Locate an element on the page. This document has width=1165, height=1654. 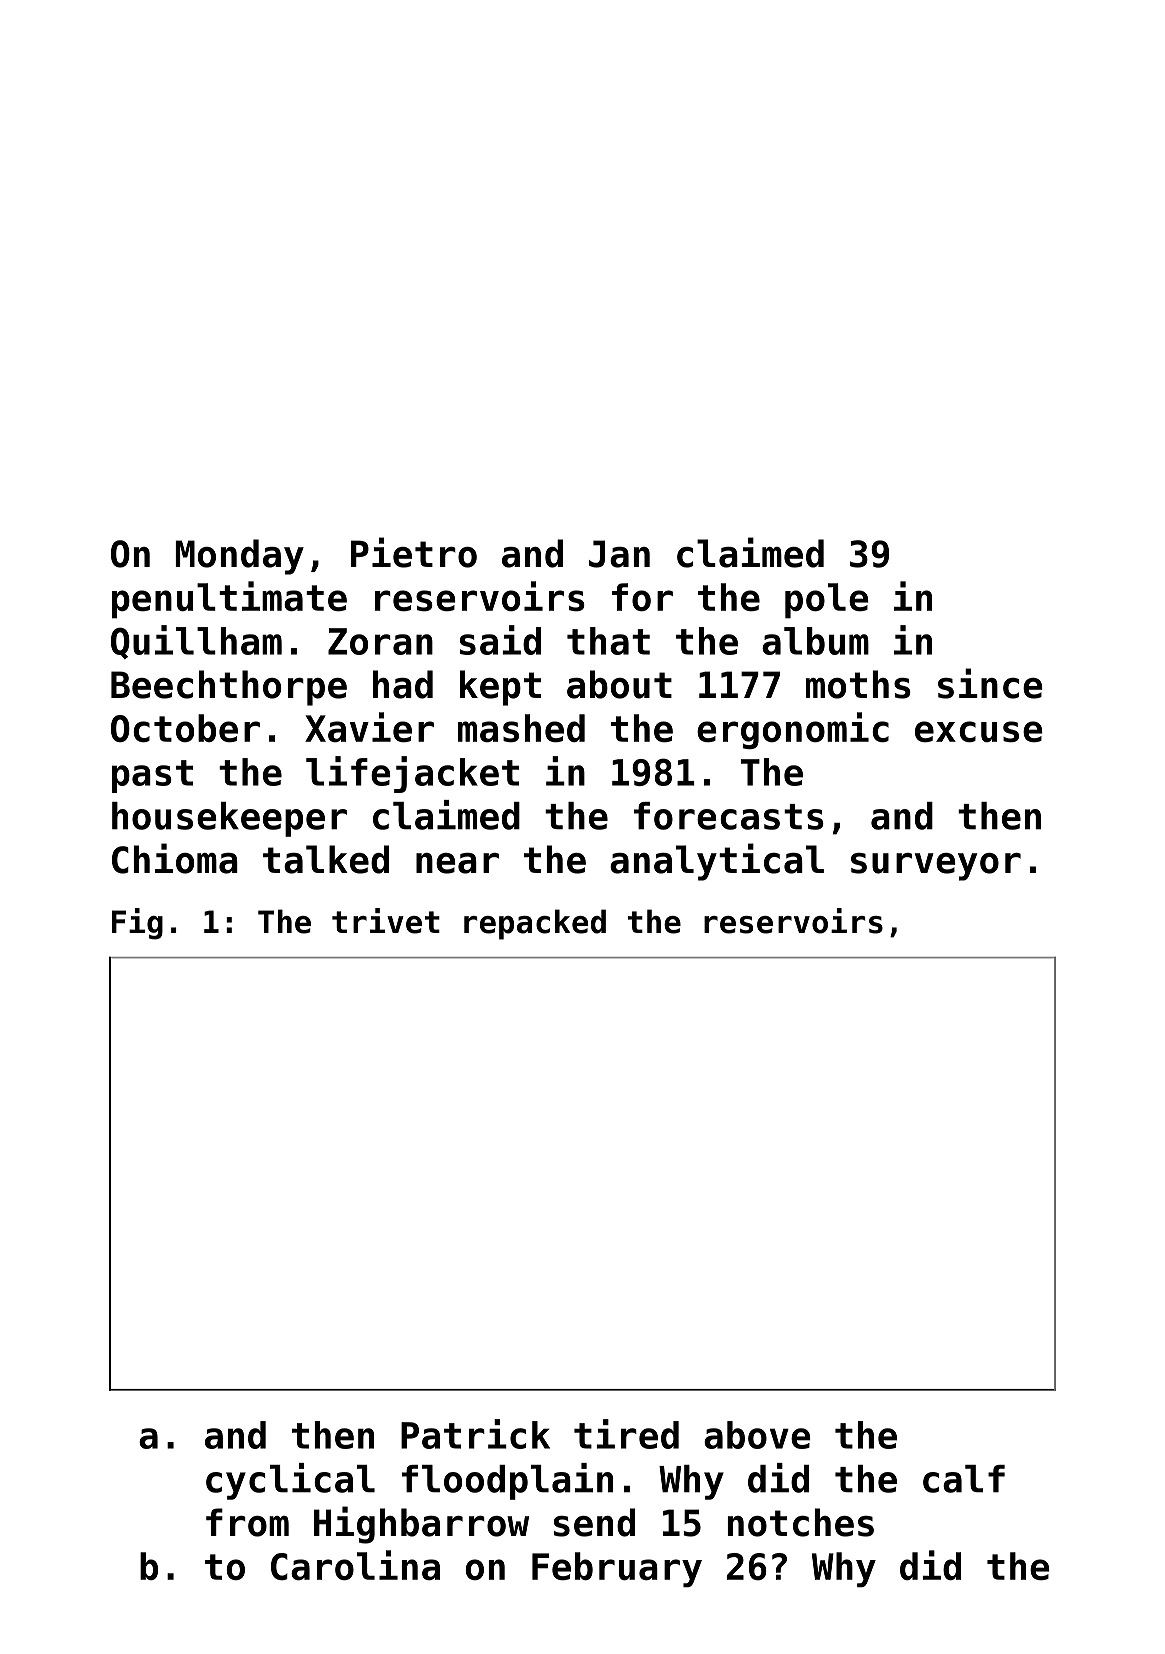
Carolina is located at coordinates (355, 1565).
